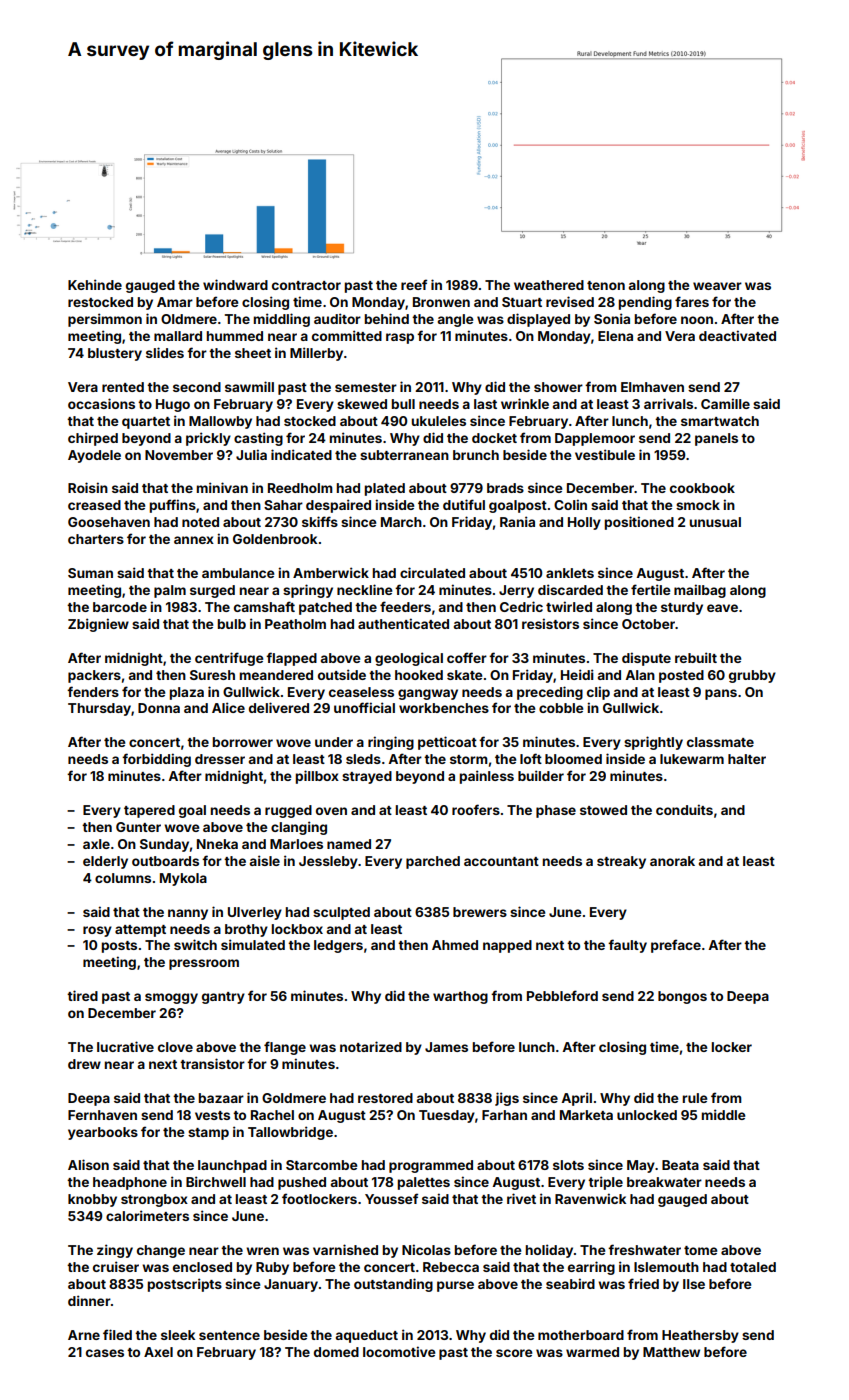 The image size is (849, 1400). What do you see at coordinates (414, 284) in the image?
I see `reef` at bounding box center [414, 284].
